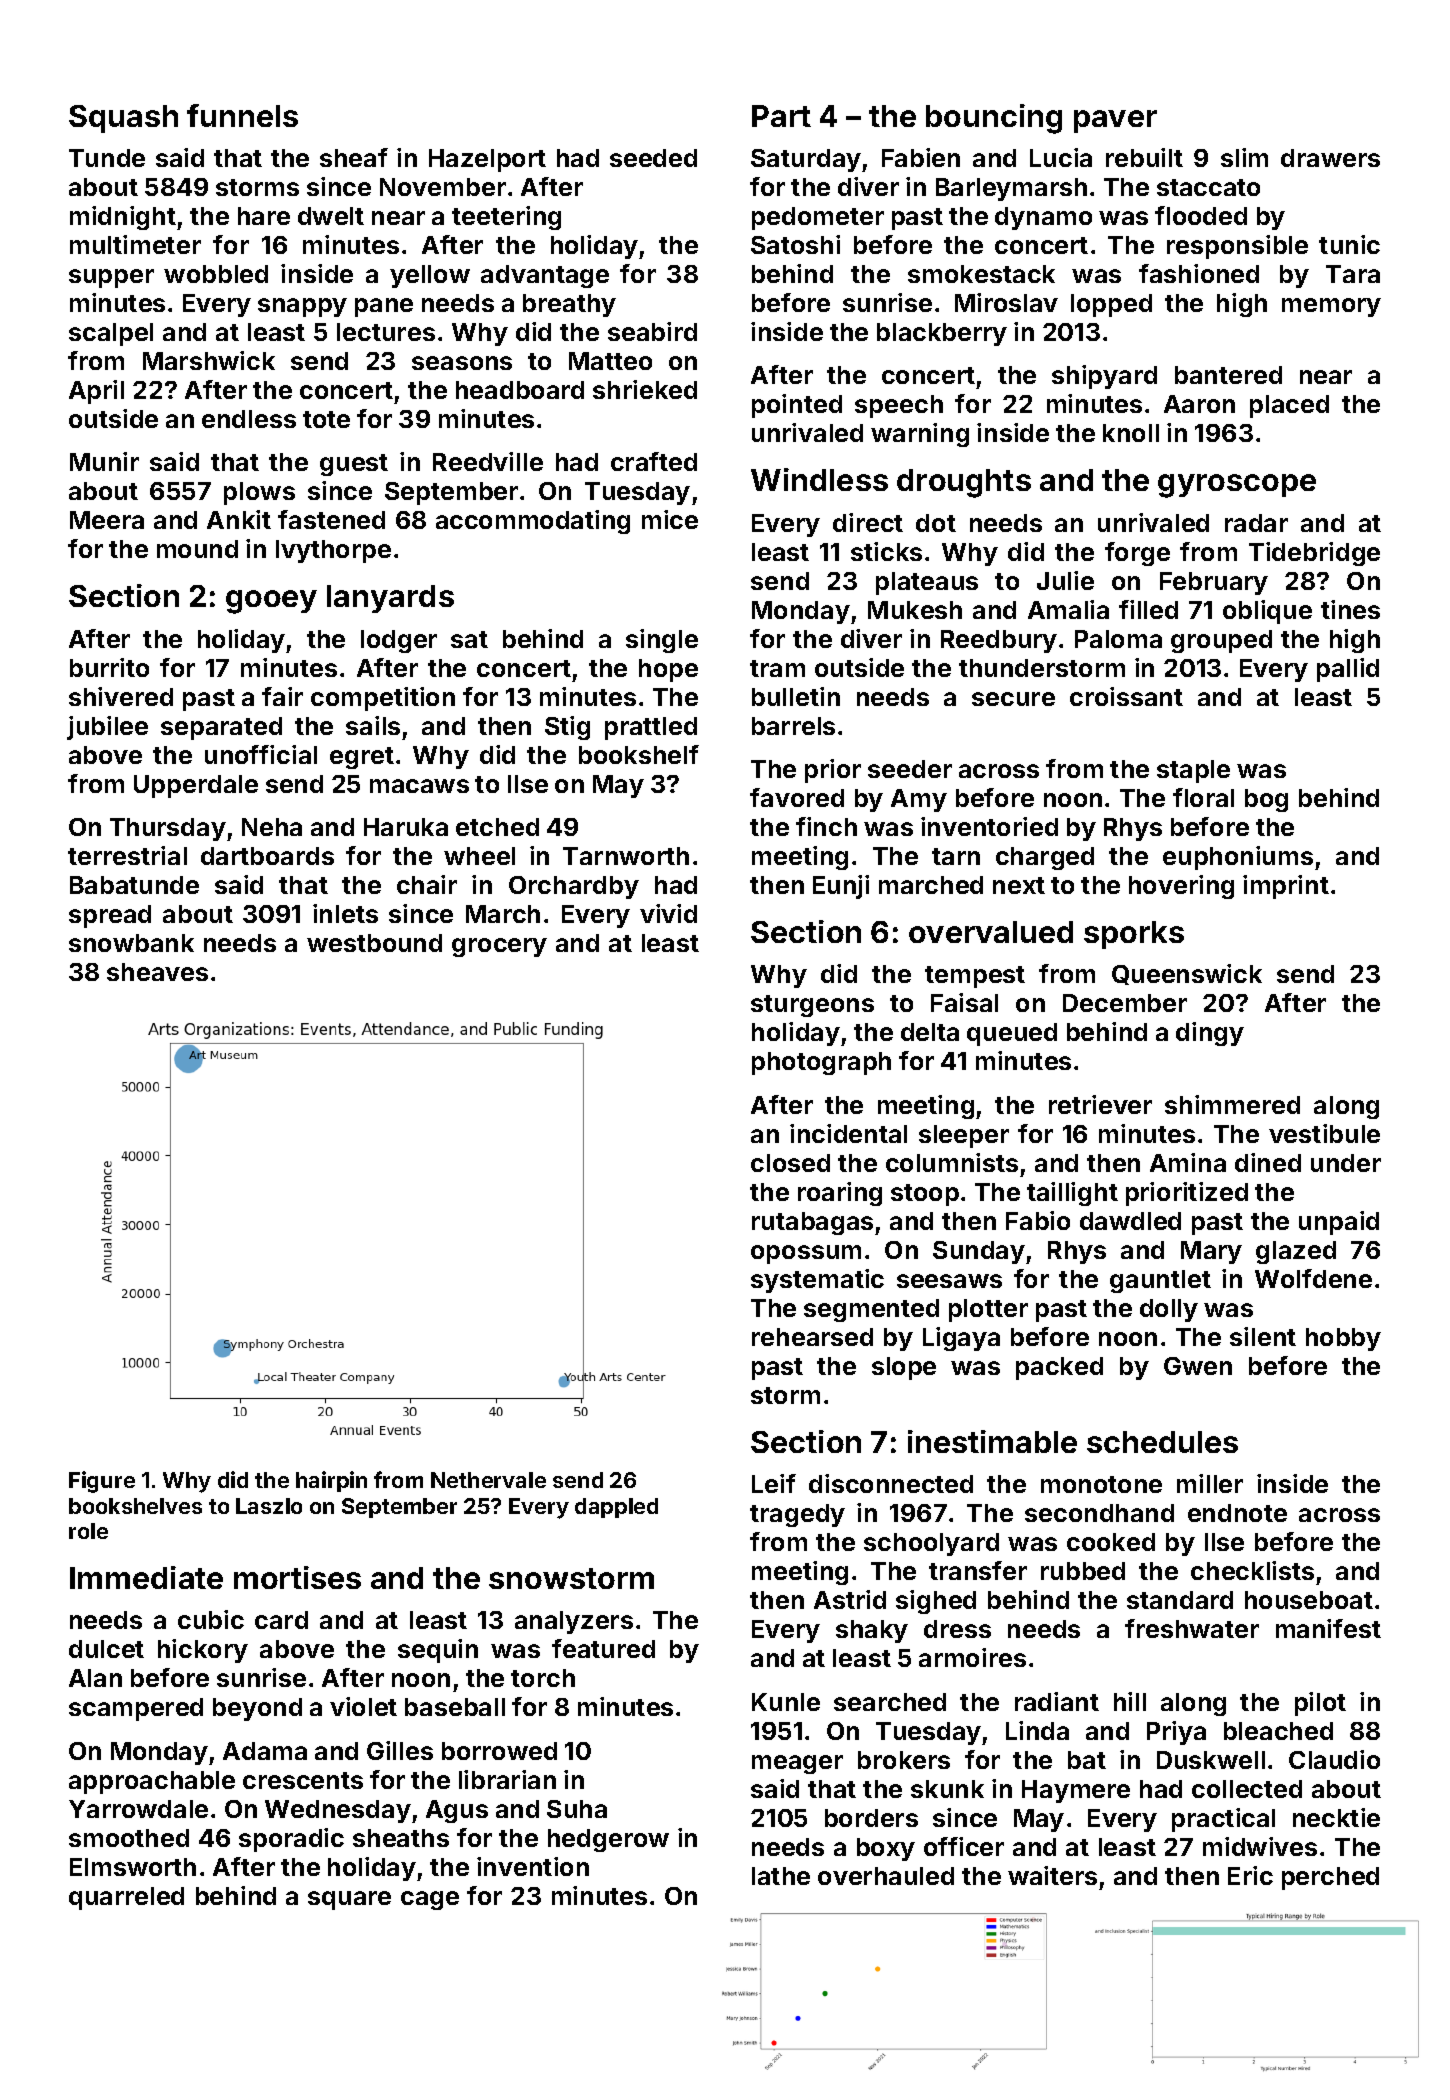 The image size is (1450, 2100). What do you see at coordinates (653, 158) in the page?
I see `seeded` at bounding box center [653, 158].
